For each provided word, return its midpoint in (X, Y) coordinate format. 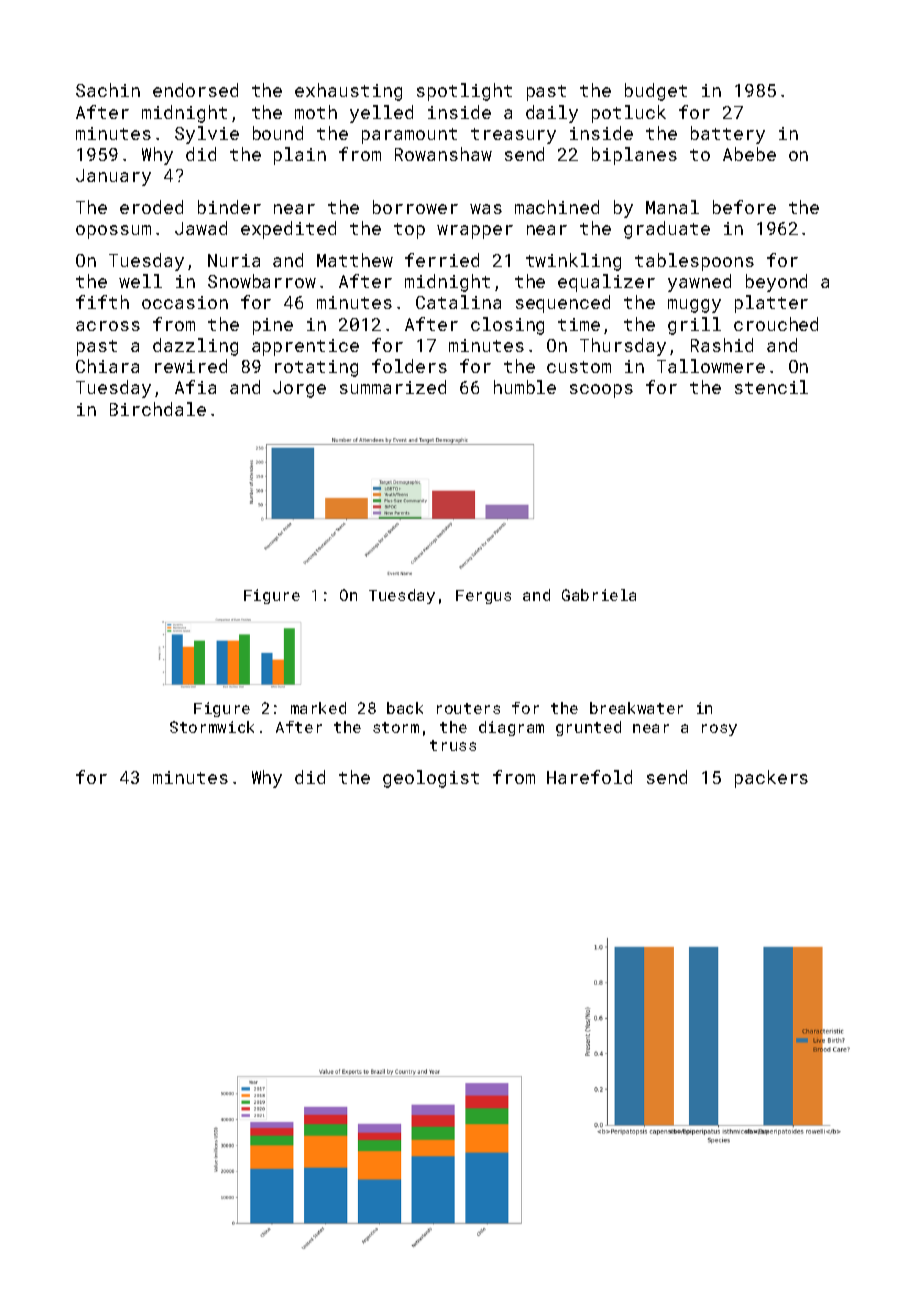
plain (300, 156)
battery (728, 135)
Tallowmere (711, 366)
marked (318, 708)
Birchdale (158, 409)
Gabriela (599, 595)
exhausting (348, 92)
